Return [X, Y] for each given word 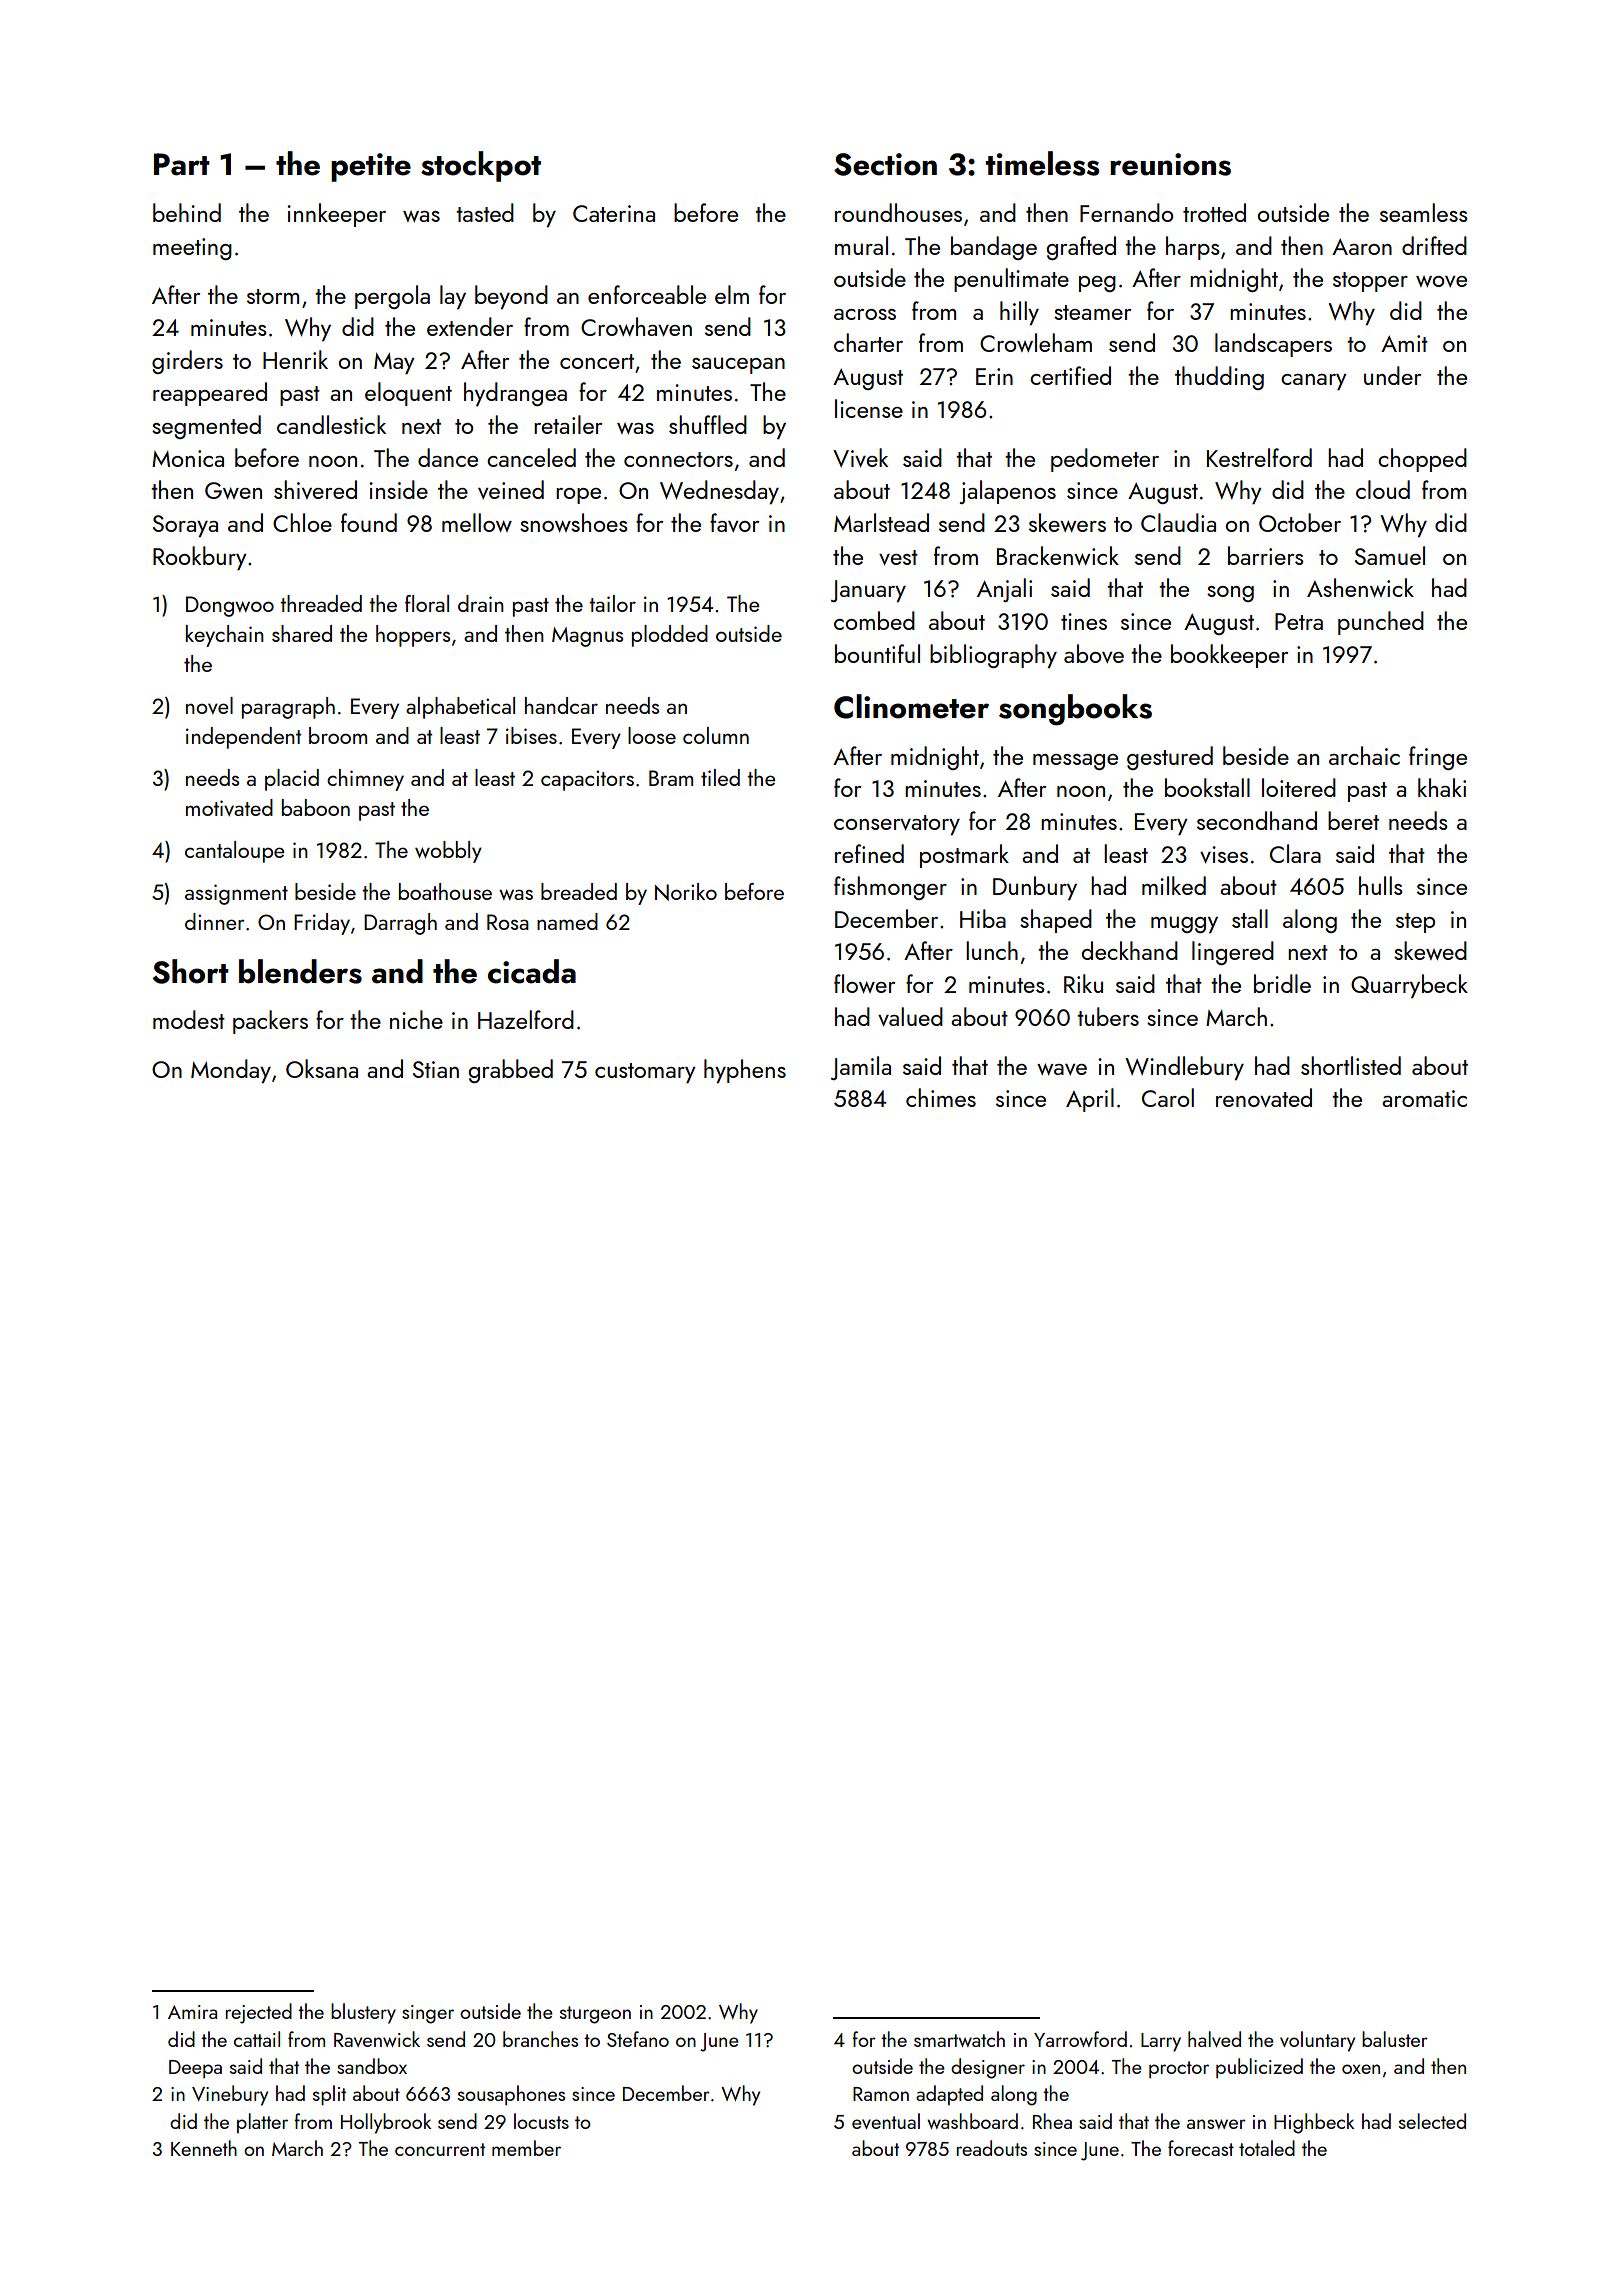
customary [645, 1073]
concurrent [440, 2149]
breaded [579, 891]
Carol [1168, 1097]
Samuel [1390, 555]
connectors [678, 459]
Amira [192, 2012]
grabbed [511, 1071]
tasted [485, 212]
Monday [231, 1071]
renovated [1264, 1097]
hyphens [745, 1071]
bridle [1282, 983]
